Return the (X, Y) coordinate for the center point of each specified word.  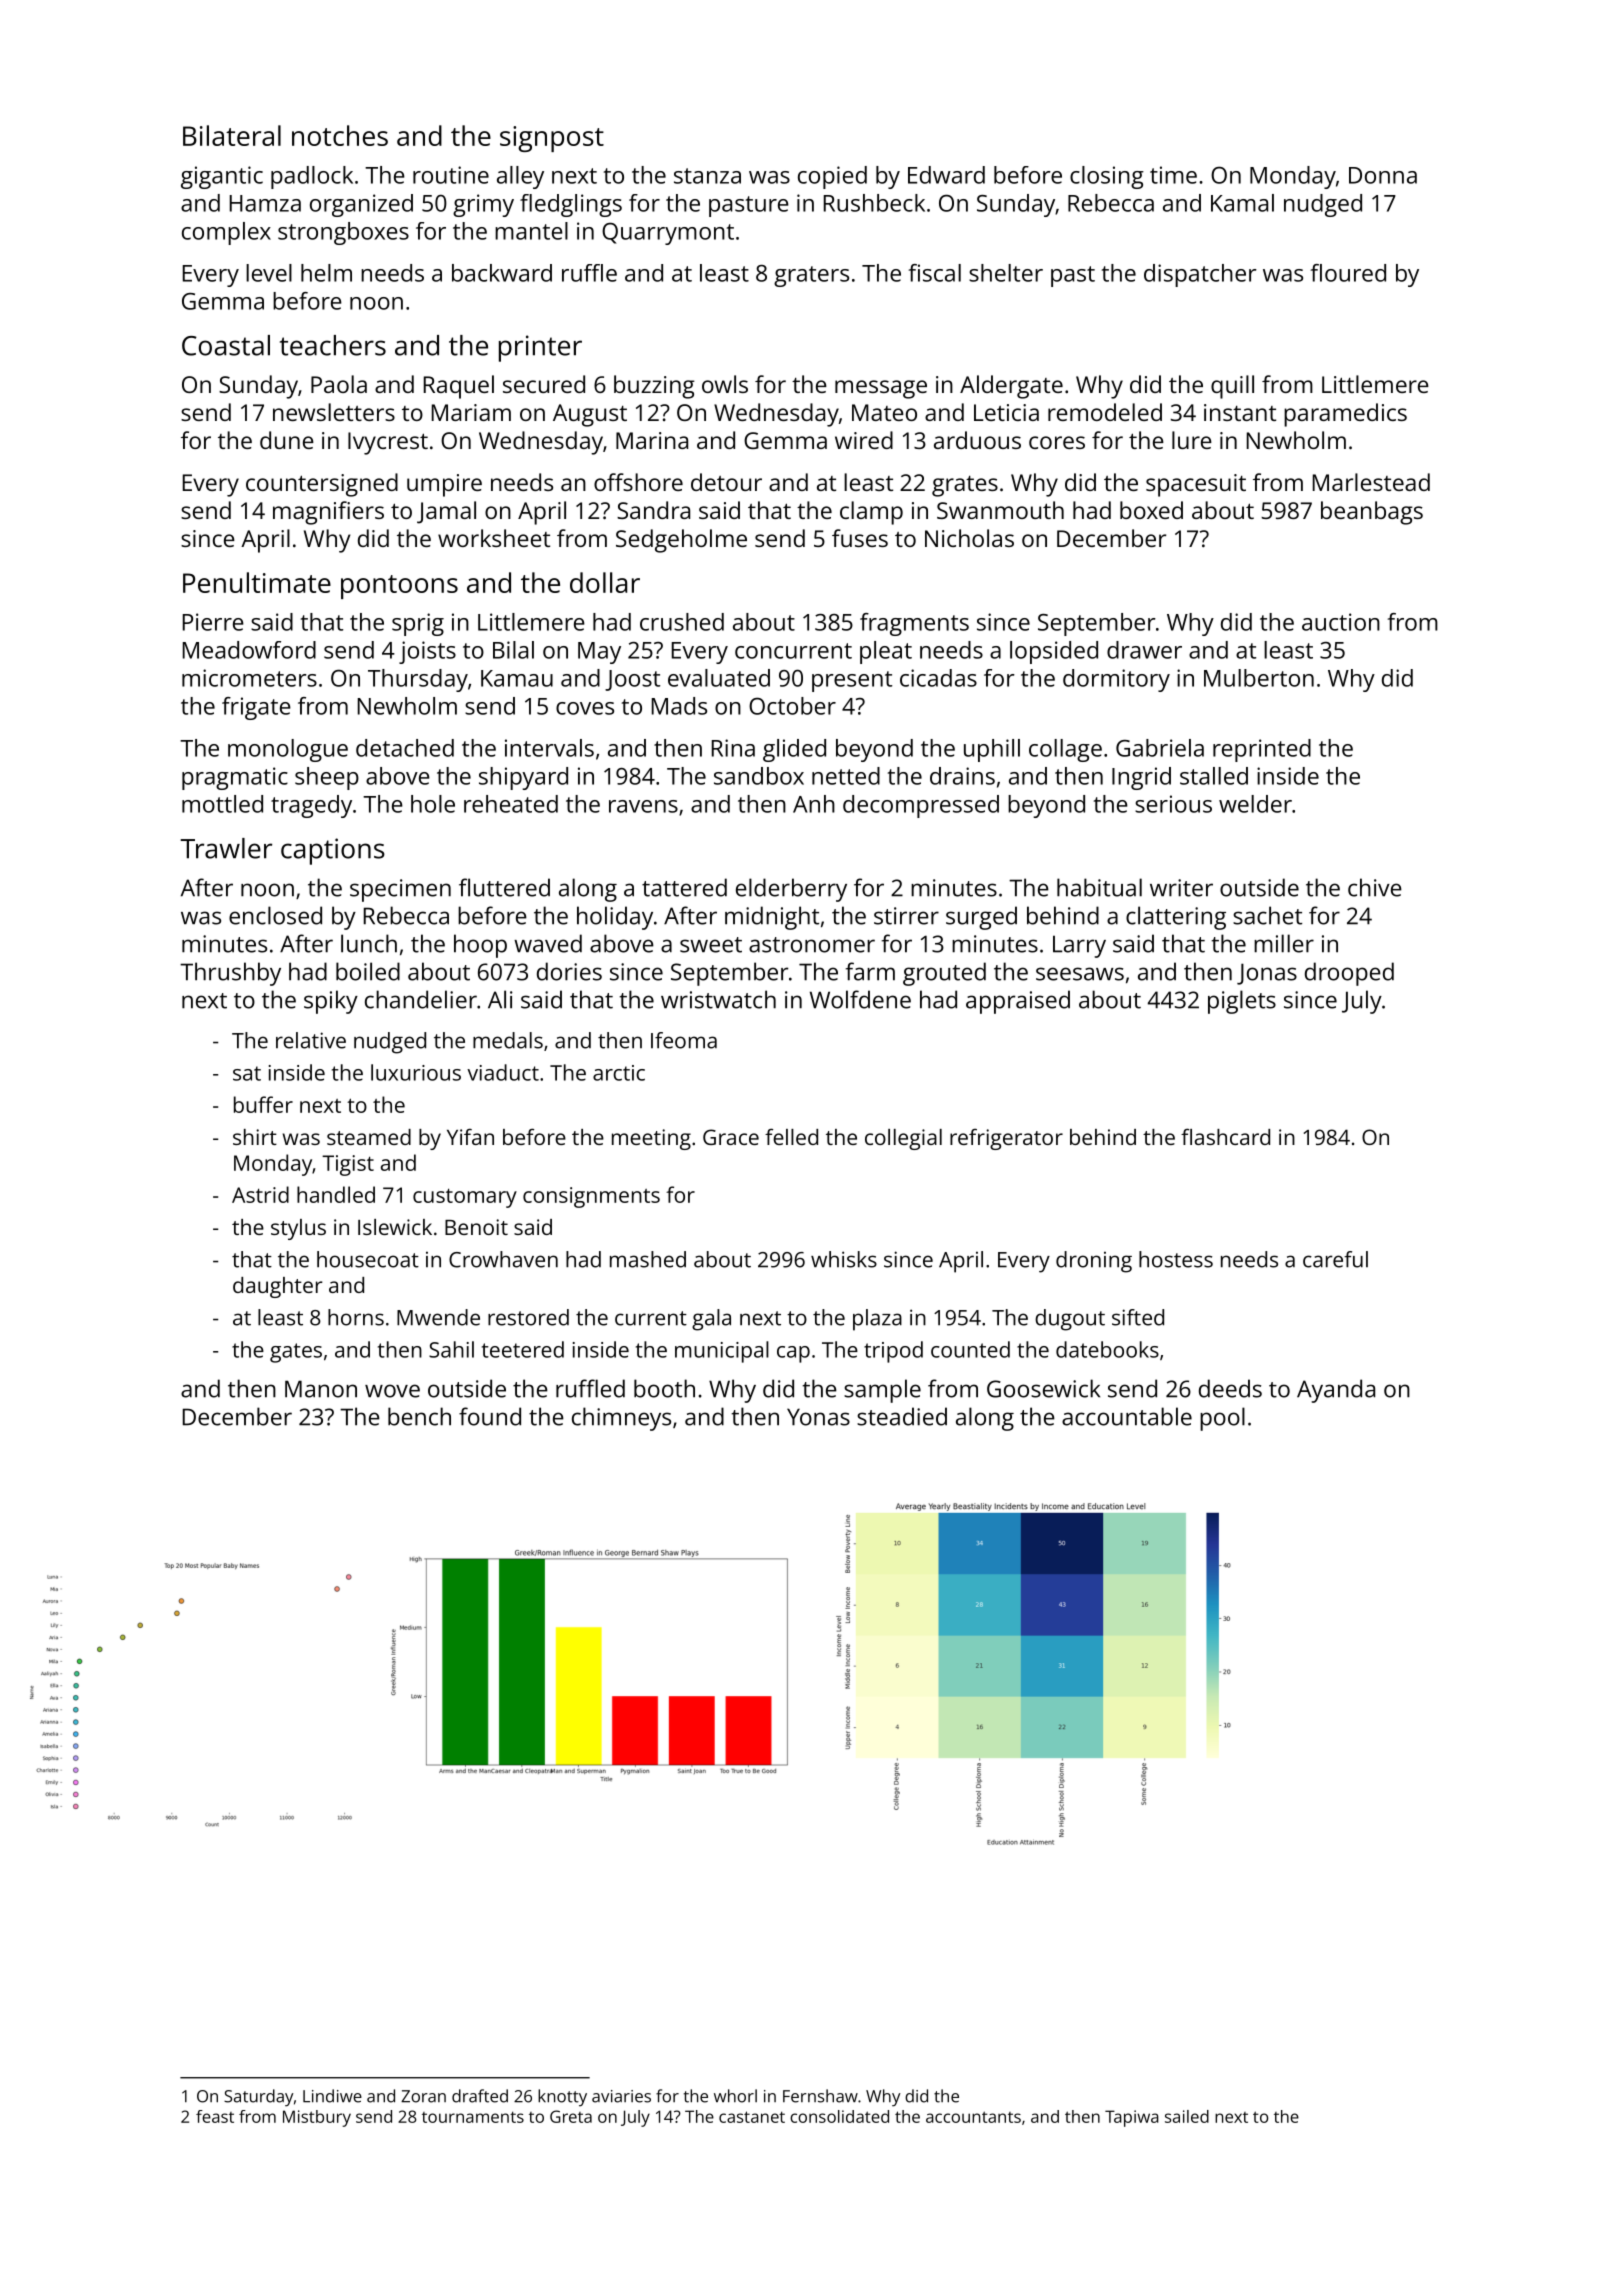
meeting (651, 1139)
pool (1222, 1419)
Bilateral (232, 135)
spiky (331, 1002)
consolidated (839, 2116)
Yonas (818, 1417)
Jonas (1267, 974)
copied (832, 177)
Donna (1383, 175)
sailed (1187, 2116)
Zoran (423, 2096)
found (490, 1416)
